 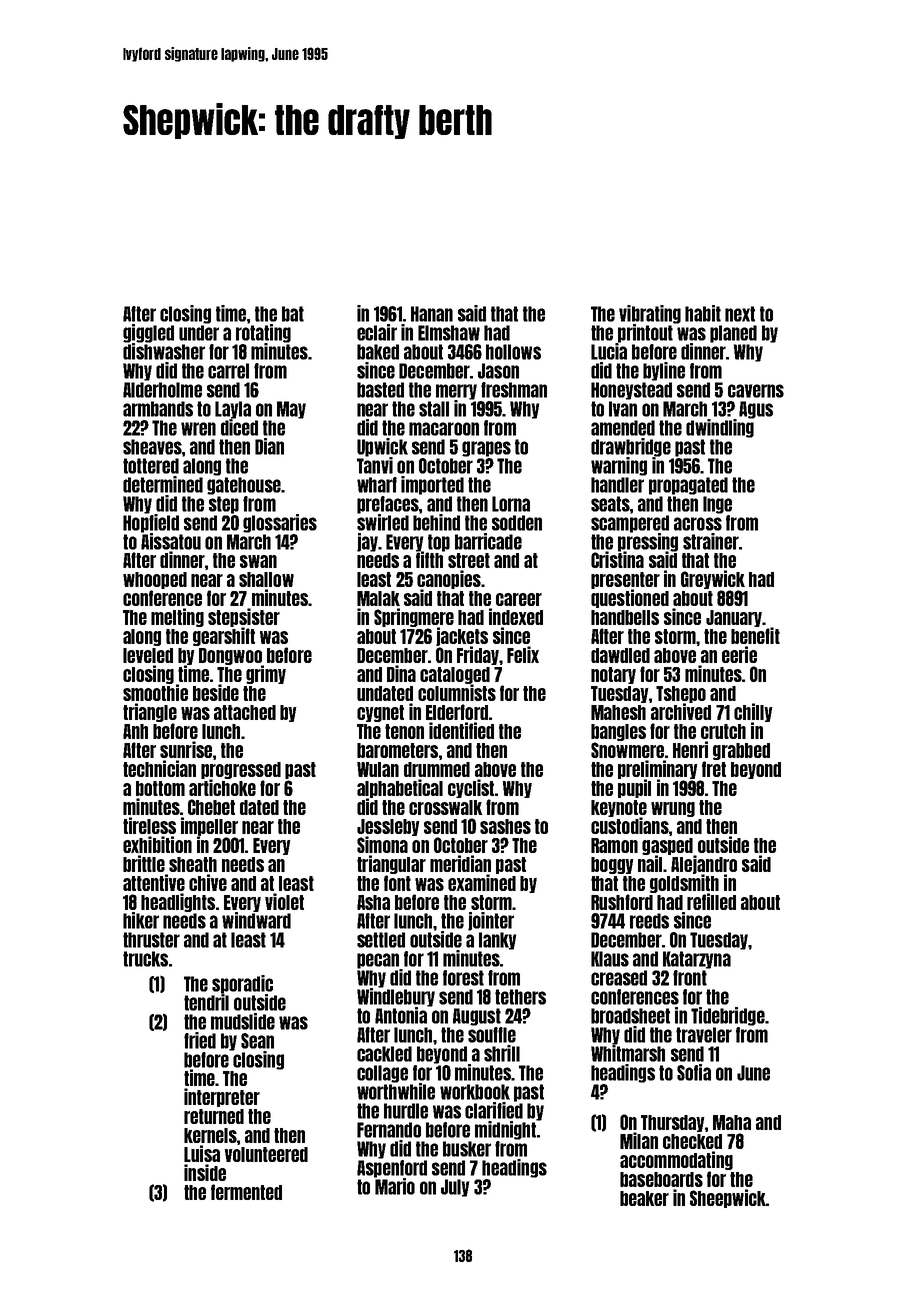 What do you see at coordinates (429, 560) in the page?
I see `fifth` at bounding box center [429, 560].
